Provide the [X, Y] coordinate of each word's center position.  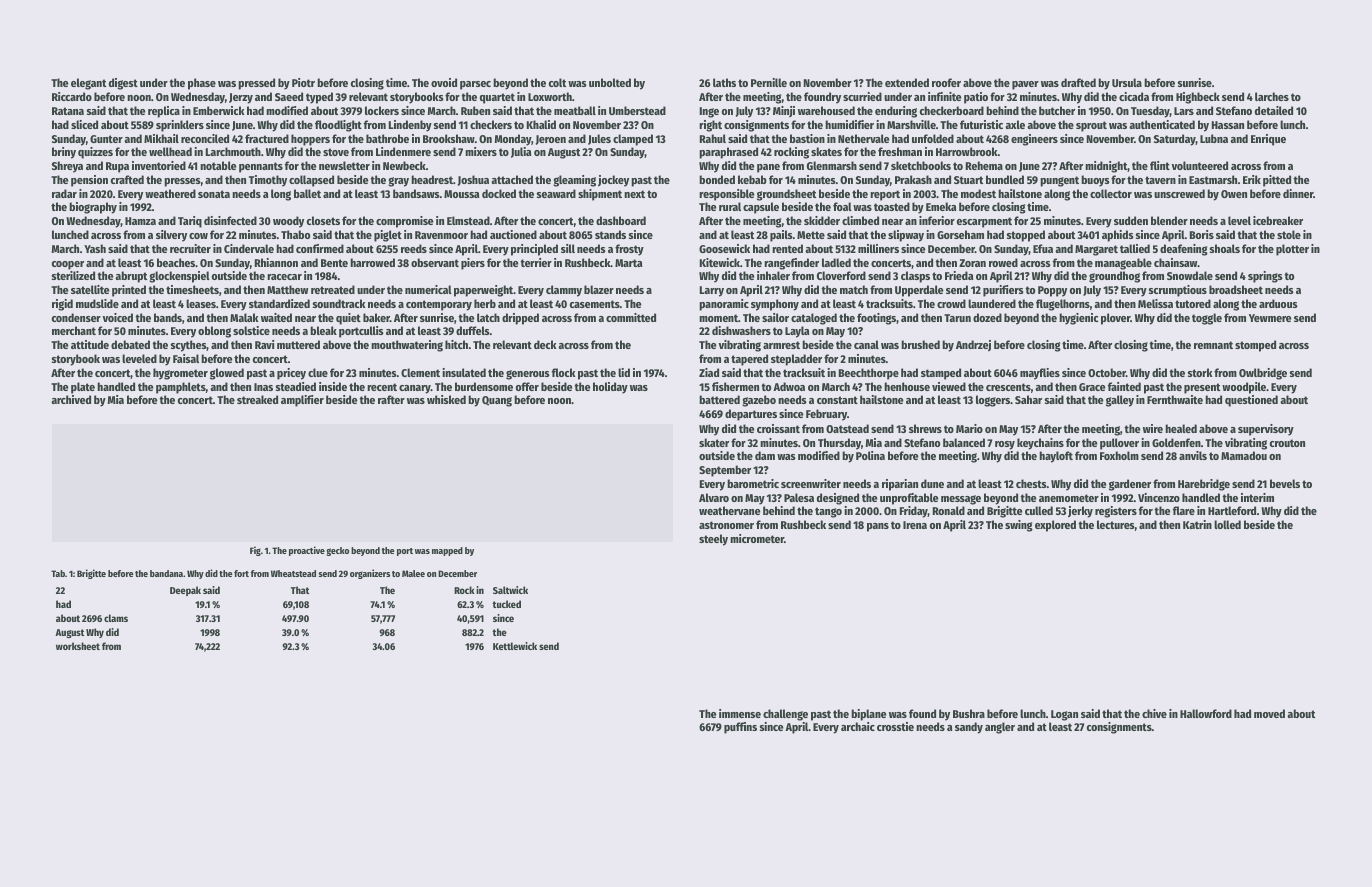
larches [1272, 96]
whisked [446, 399]
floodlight [338, 126]
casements [595, 304]
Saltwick [510, 590]
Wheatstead [293, 573]
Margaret [1096, 250]
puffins [740, 728]
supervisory [1266, 430]
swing [1019, 526]
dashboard [621, 220]
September [725, 471]
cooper [68, 265]
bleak [323, 330]
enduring [896, 112]
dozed [987, 317]
